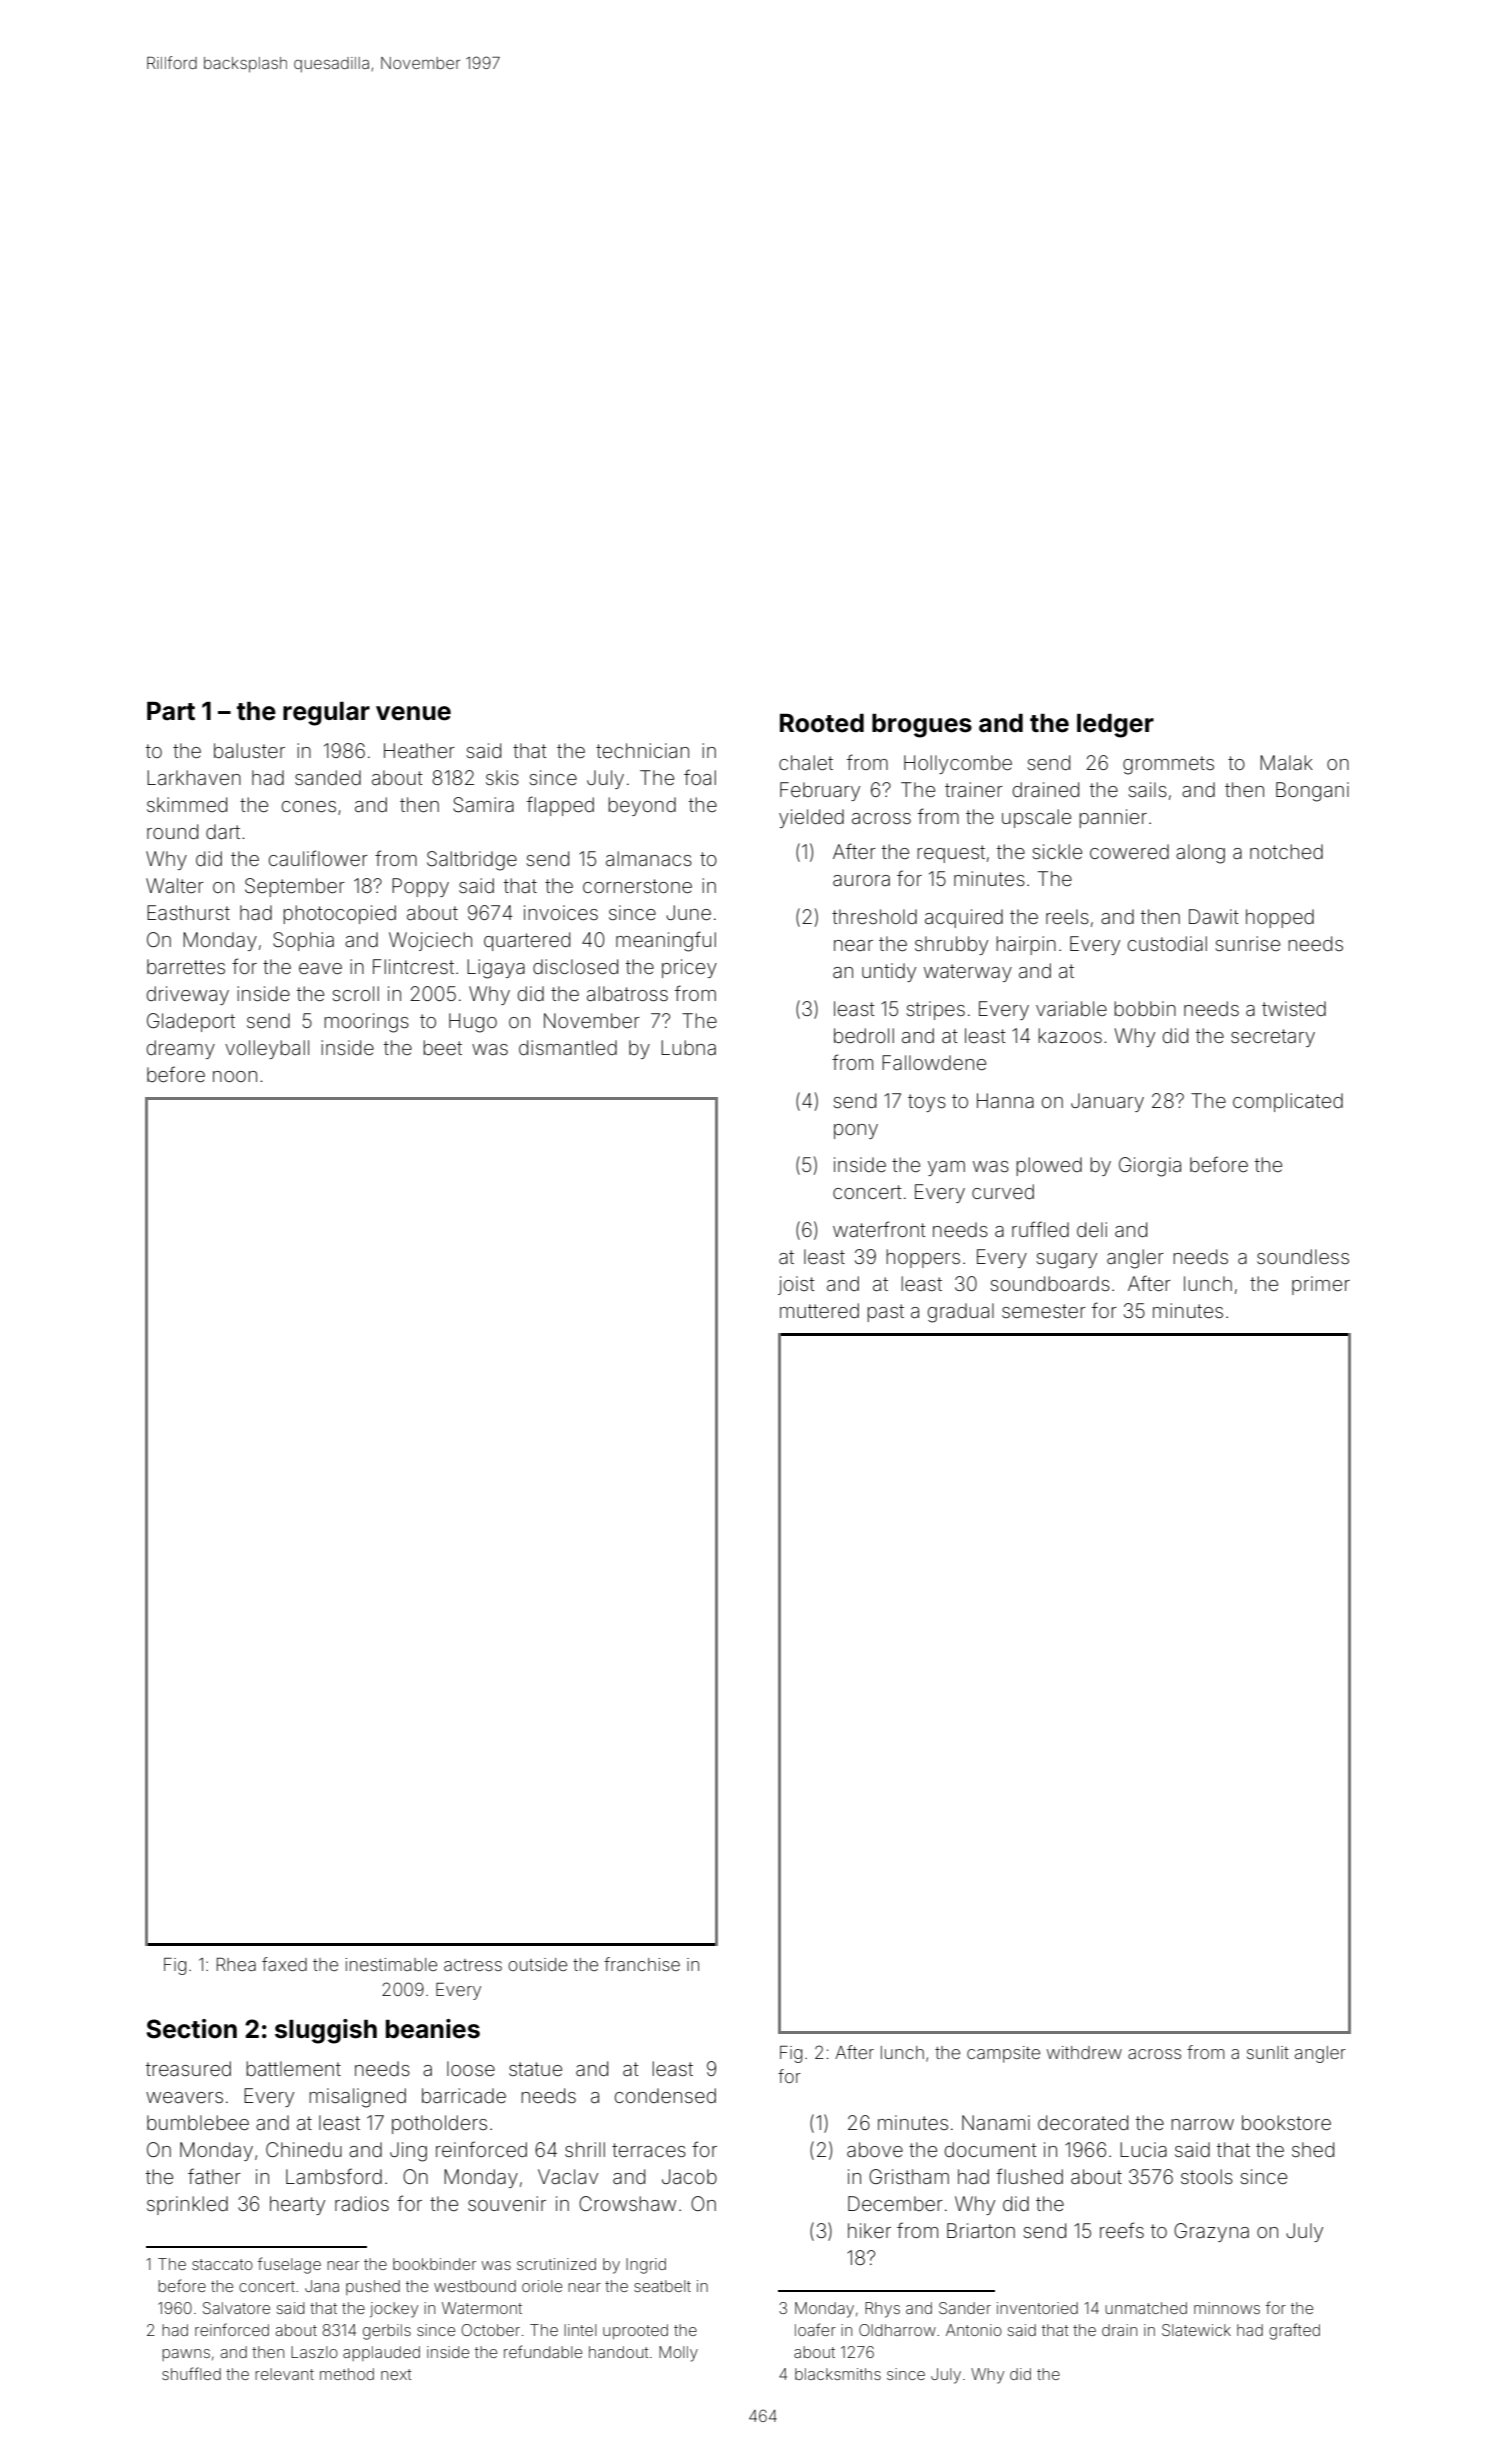  Describe the element at coordinates (188, 2068) in the screenshot. I see `treasured` at that location.
